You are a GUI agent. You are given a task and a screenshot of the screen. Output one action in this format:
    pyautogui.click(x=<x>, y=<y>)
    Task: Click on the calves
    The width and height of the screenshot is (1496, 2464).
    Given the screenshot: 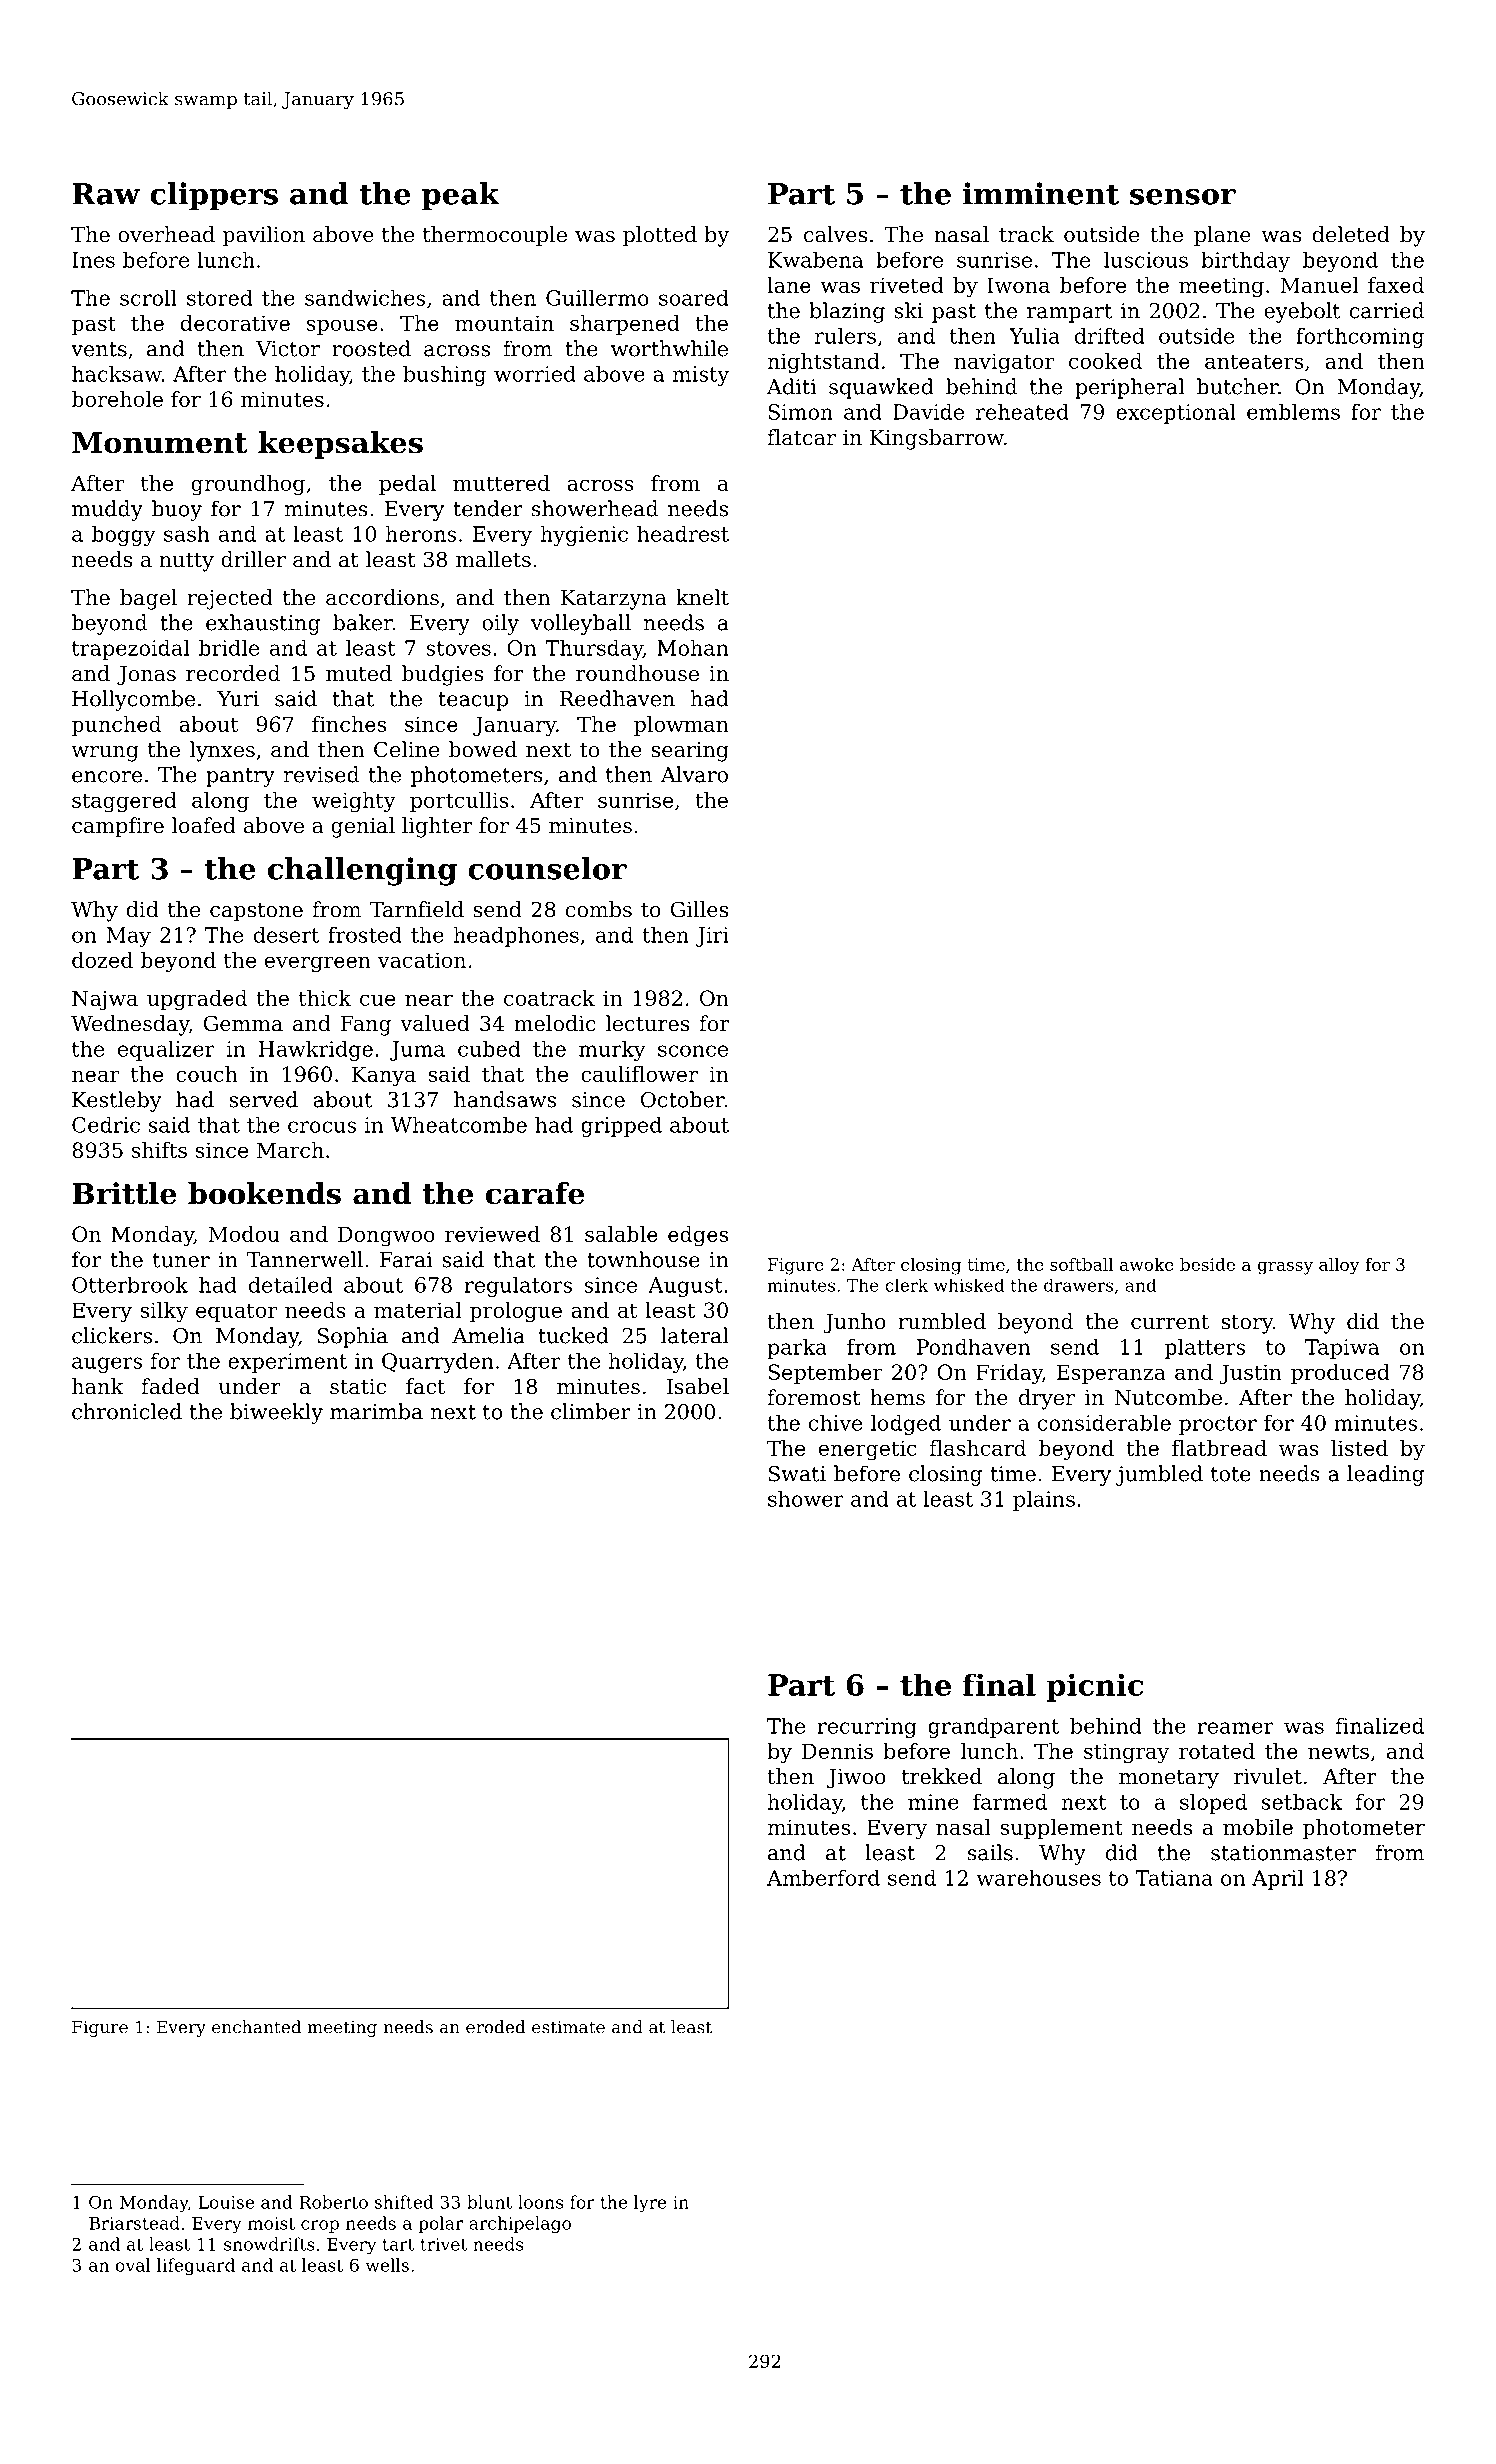 What is the action you would take?
    pyautogui.click(x=835, y=234)
